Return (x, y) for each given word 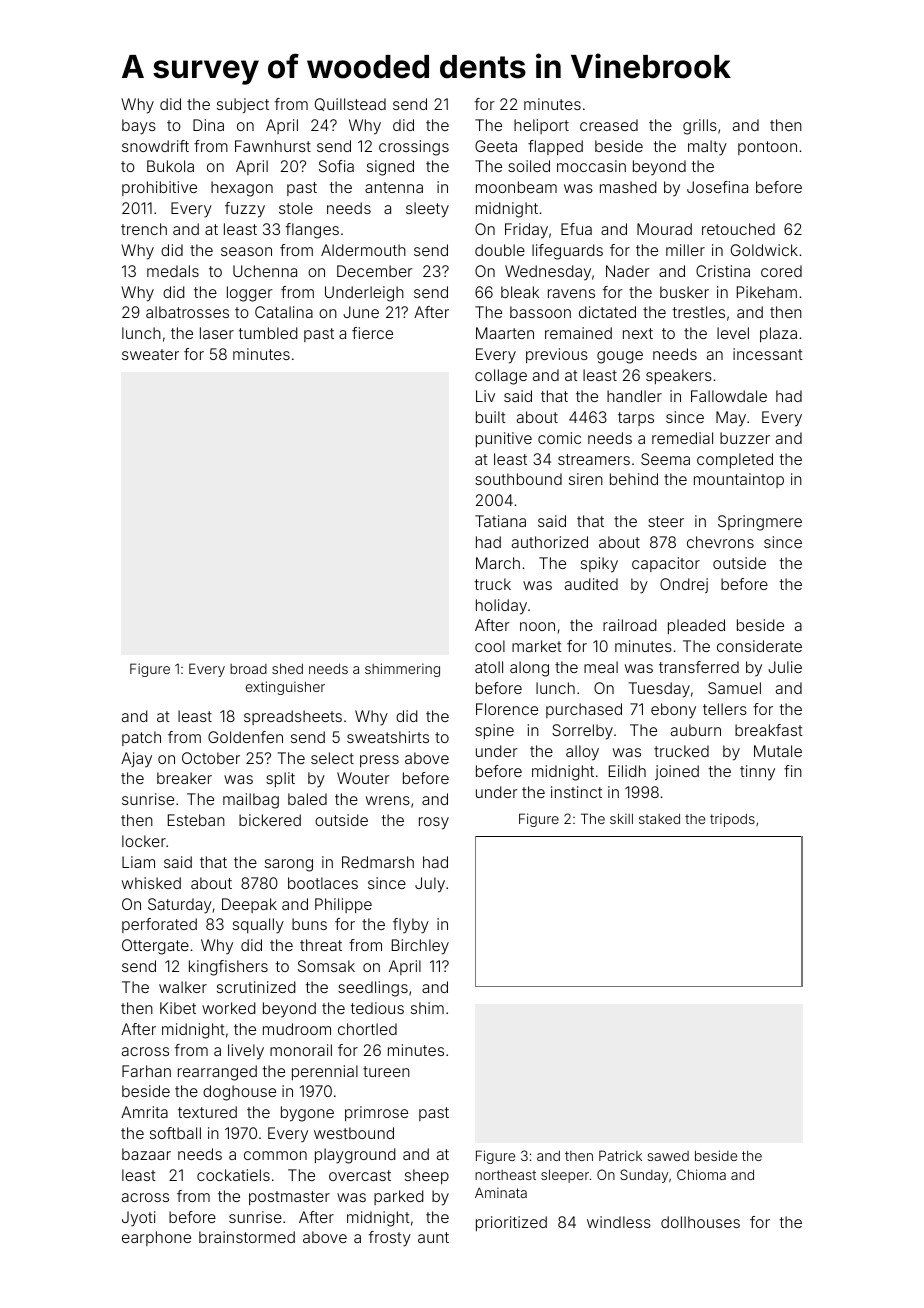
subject (243, 105)
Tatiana (500, 521)
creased (609, 125)
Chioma (701, 1174)
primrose (376, 1113)
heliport (541, 126)
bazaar (146, 1154)
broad (248, 669)
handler (634, 396)
